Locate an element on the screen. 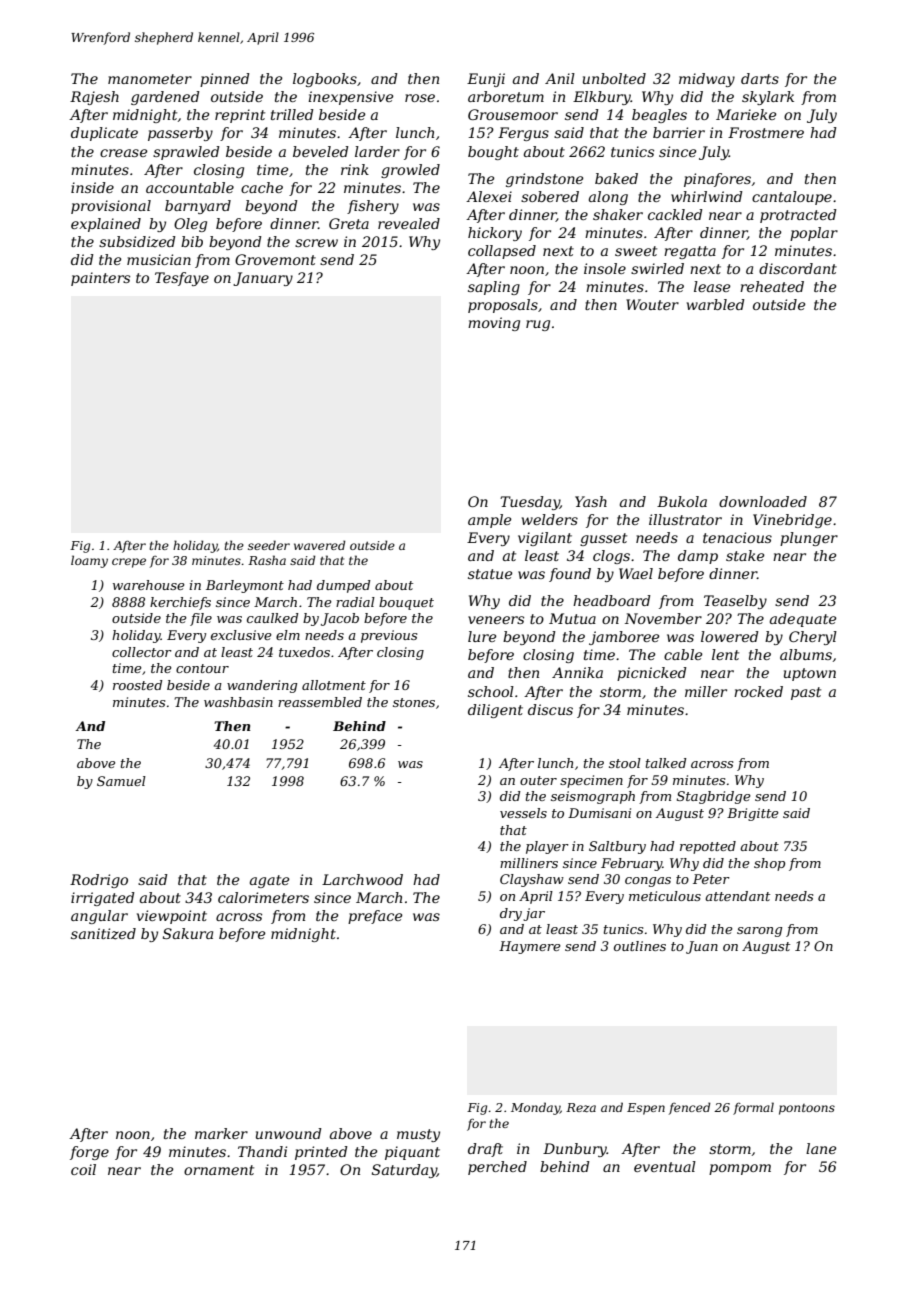 Image resolution: width=908 pixels, height=1316 pixels. agate is located at coordinates (269, 881).
